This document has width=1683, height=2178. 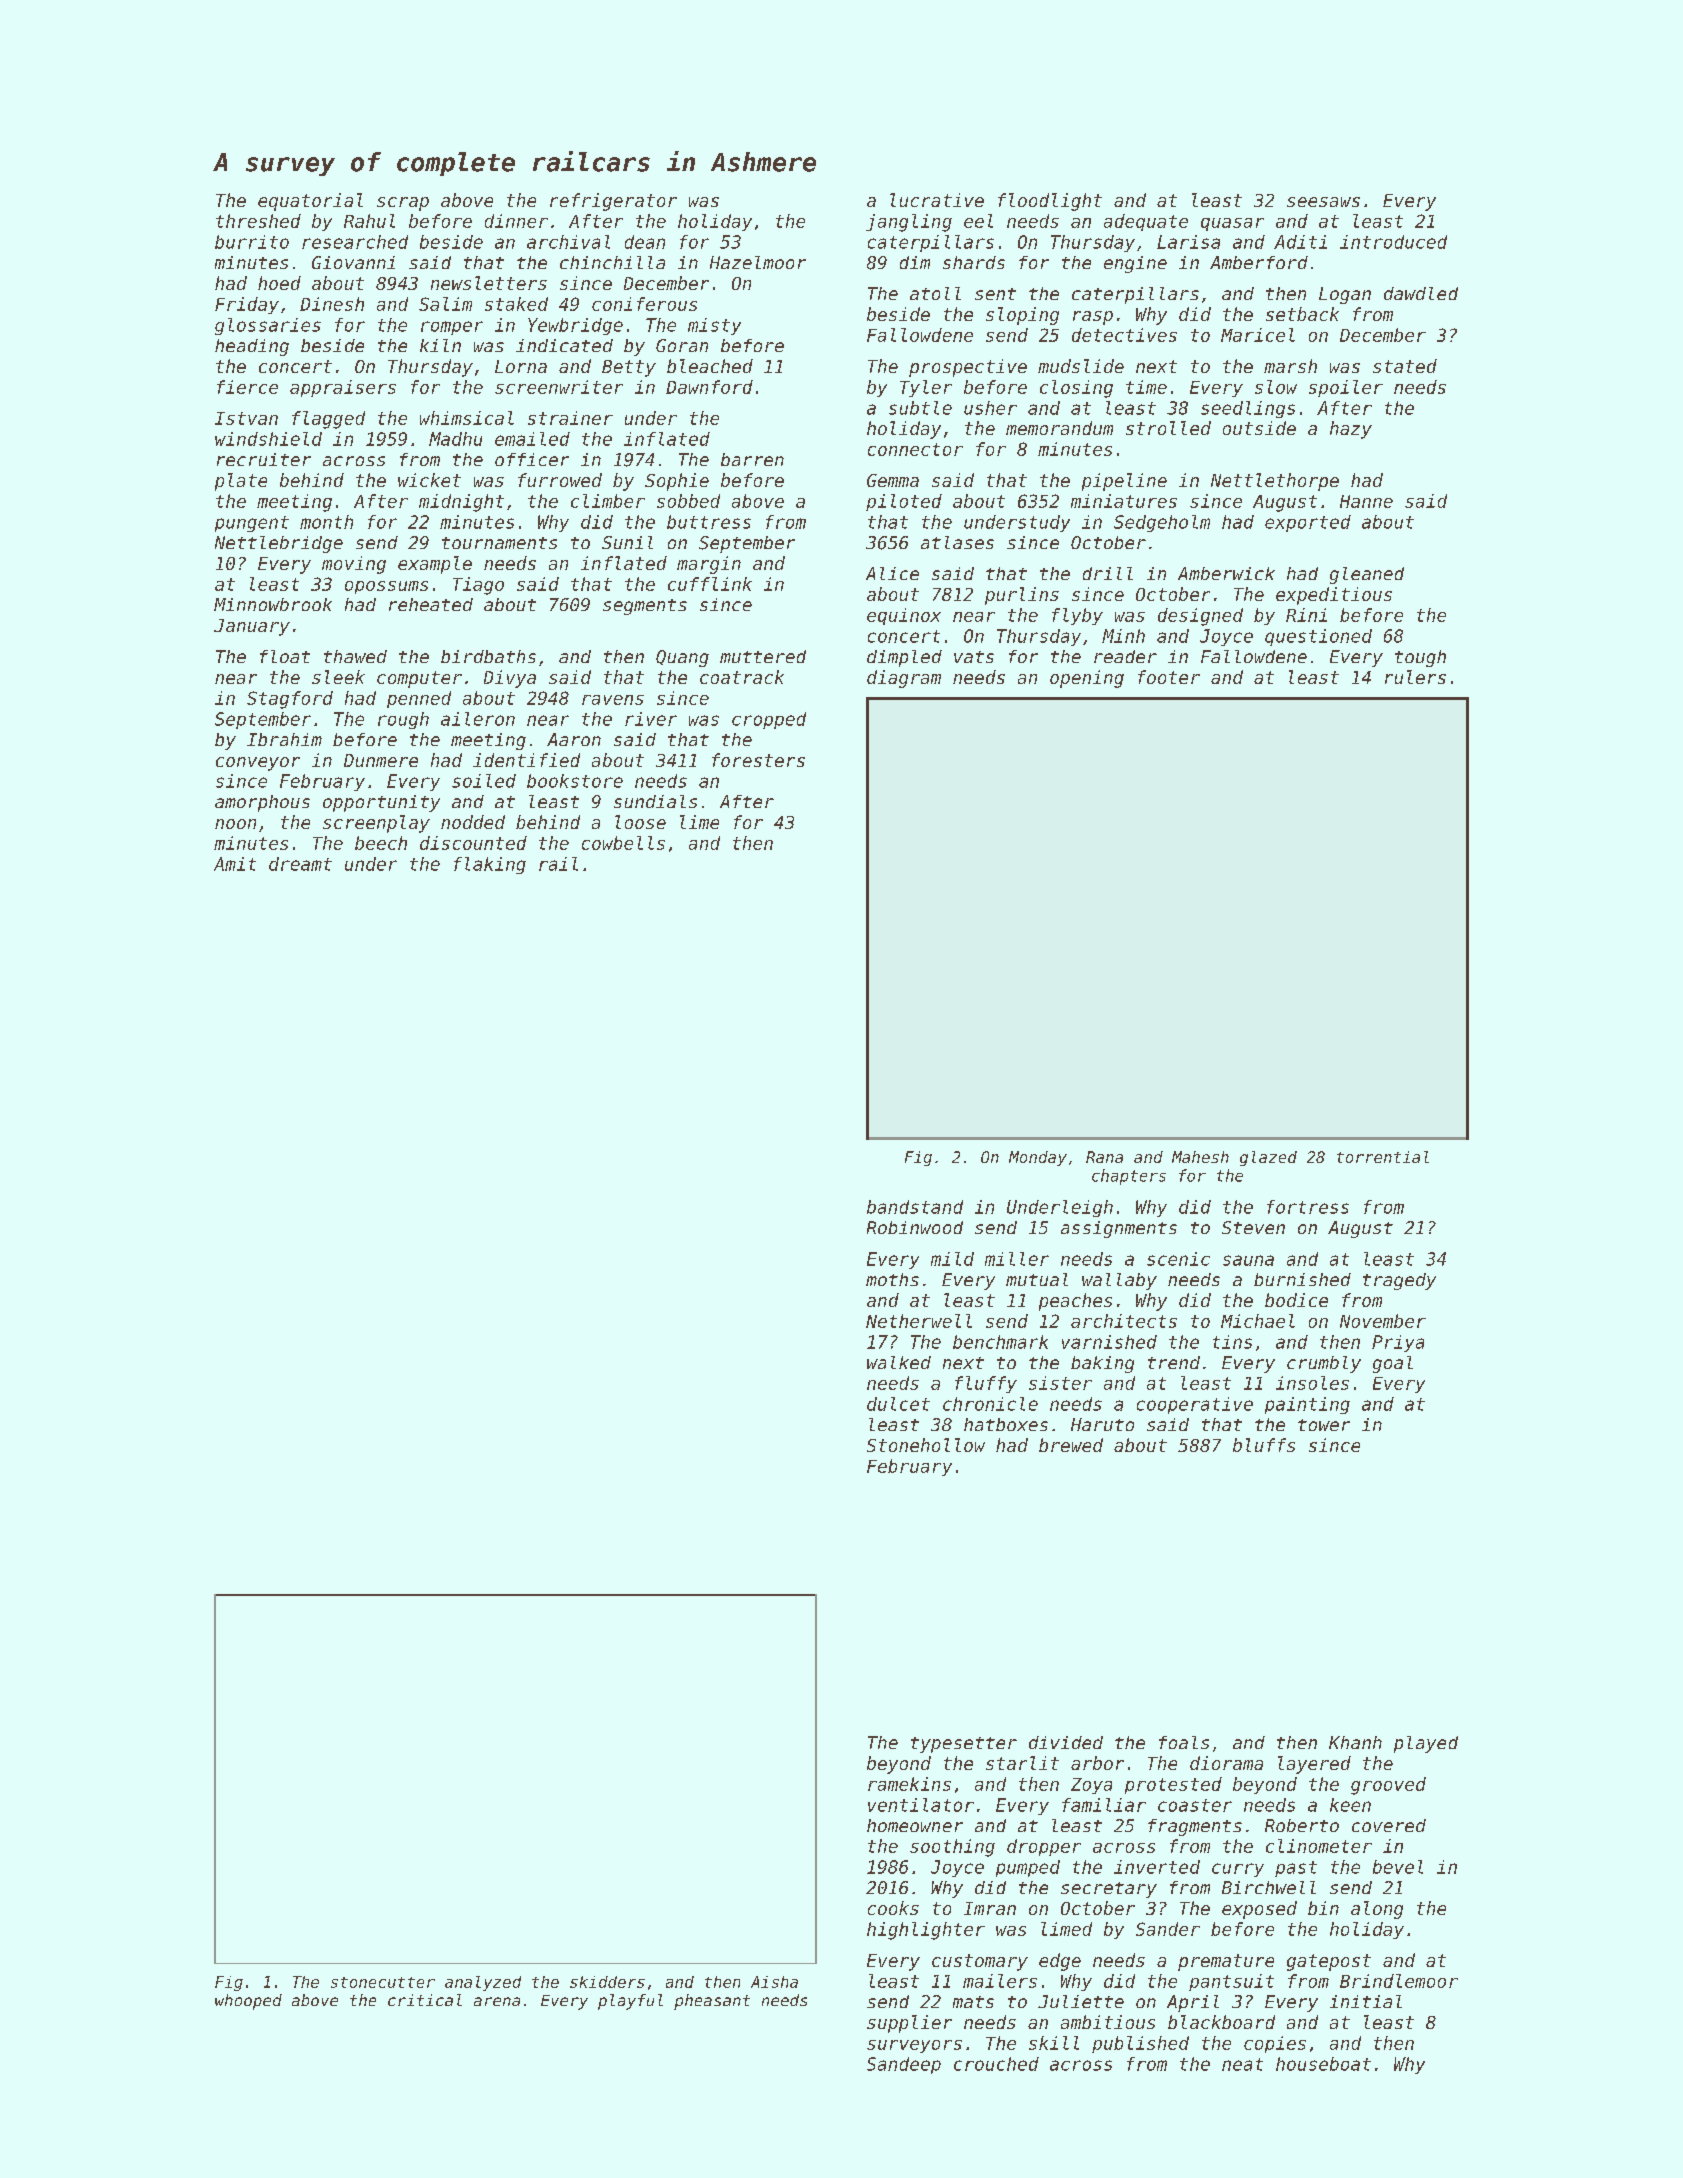 What do you see at coordinates (926, 1445) in the document?
I see `Stonehollow` at bounding box center [926, 1445].
